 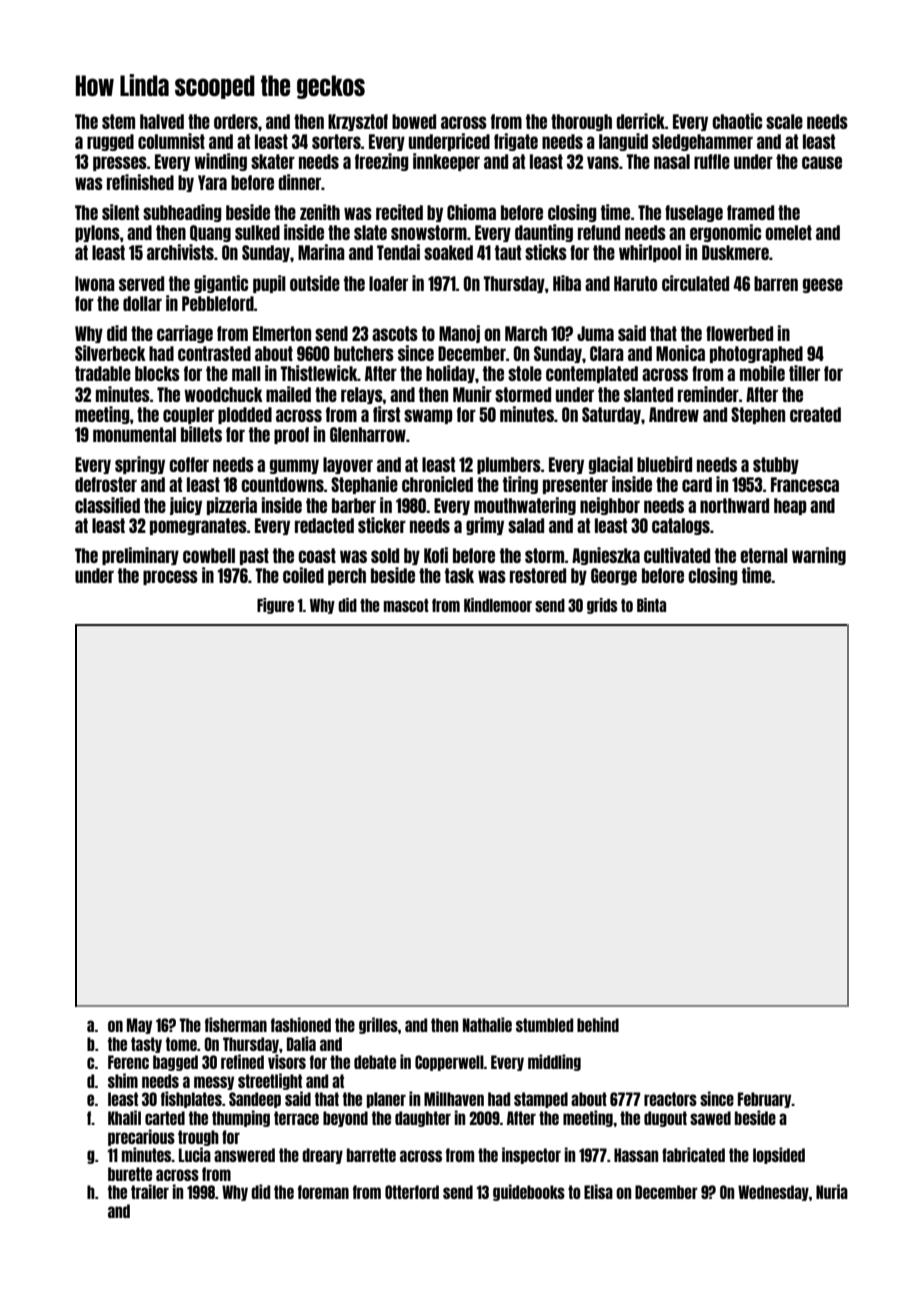 What do you see at coordinates (388, 283) in the document?
I see `loafer` at bounding box center [388, 283].
